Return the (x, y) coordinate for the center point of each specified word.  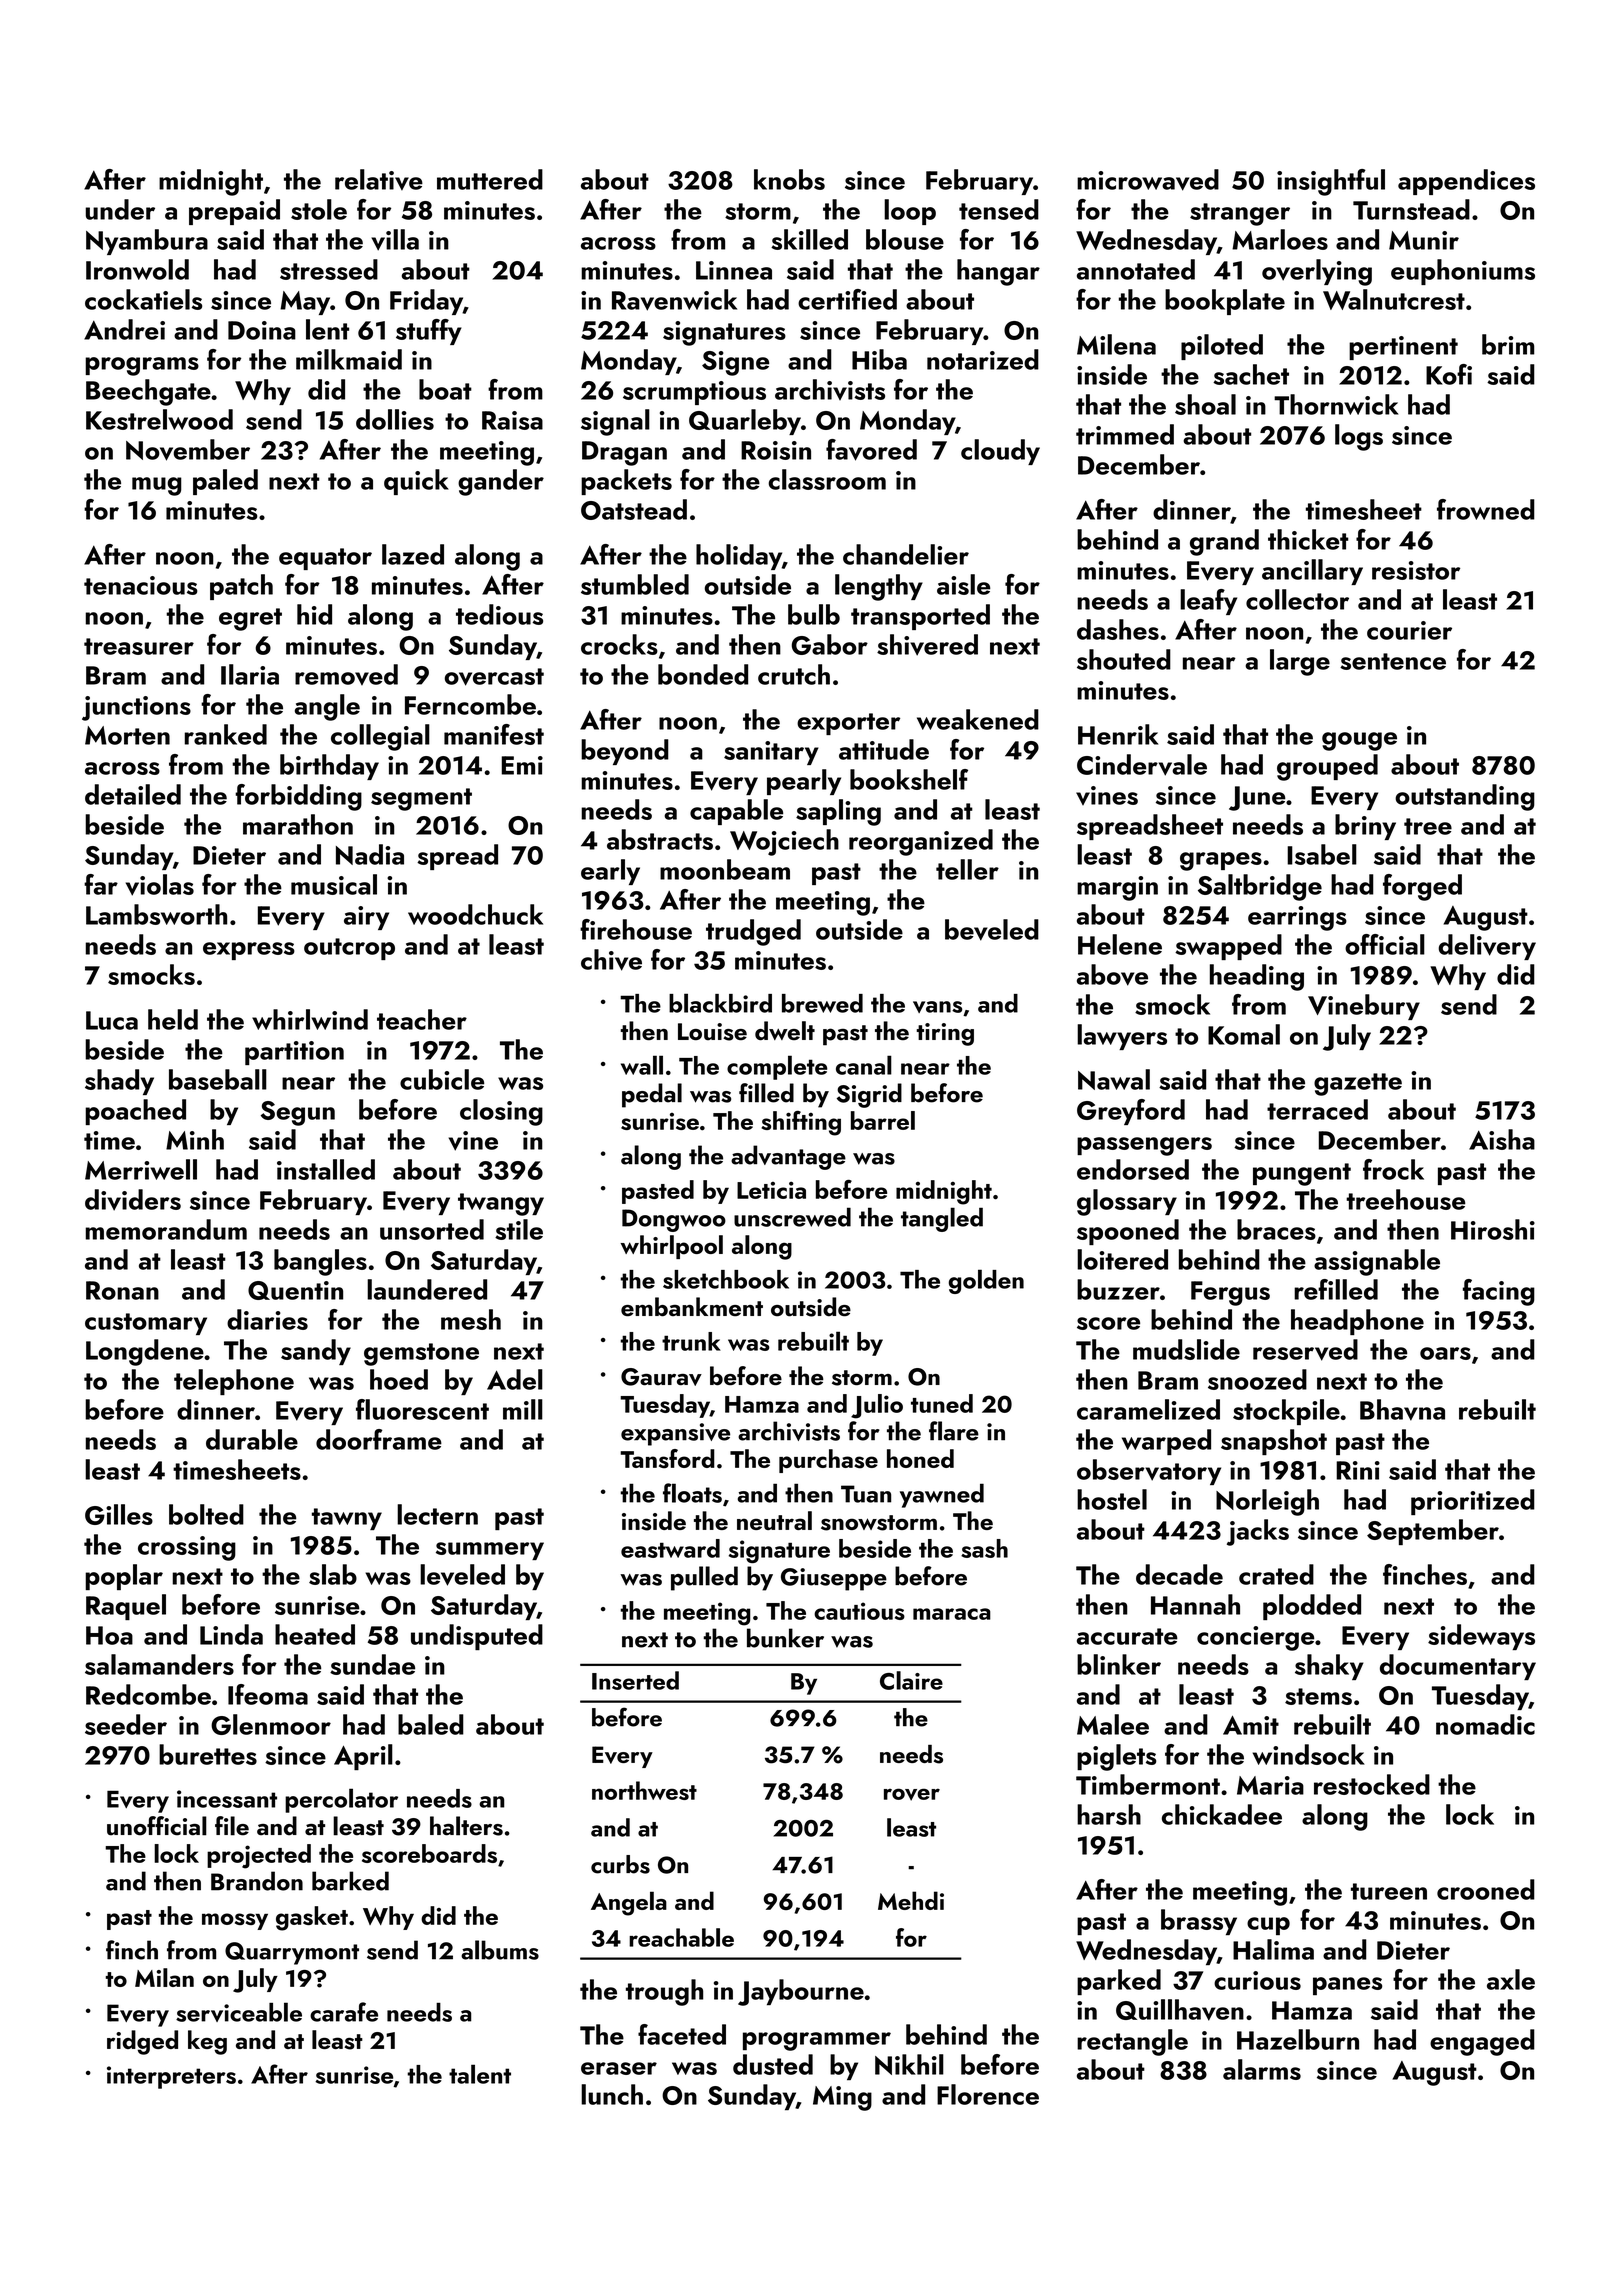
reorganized (921, 842)
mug (156, 486)
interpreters (171, 2077)
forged (1422, 887)
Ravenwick (674, 300)
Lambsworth (156, 914)
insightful (1331, 182)
